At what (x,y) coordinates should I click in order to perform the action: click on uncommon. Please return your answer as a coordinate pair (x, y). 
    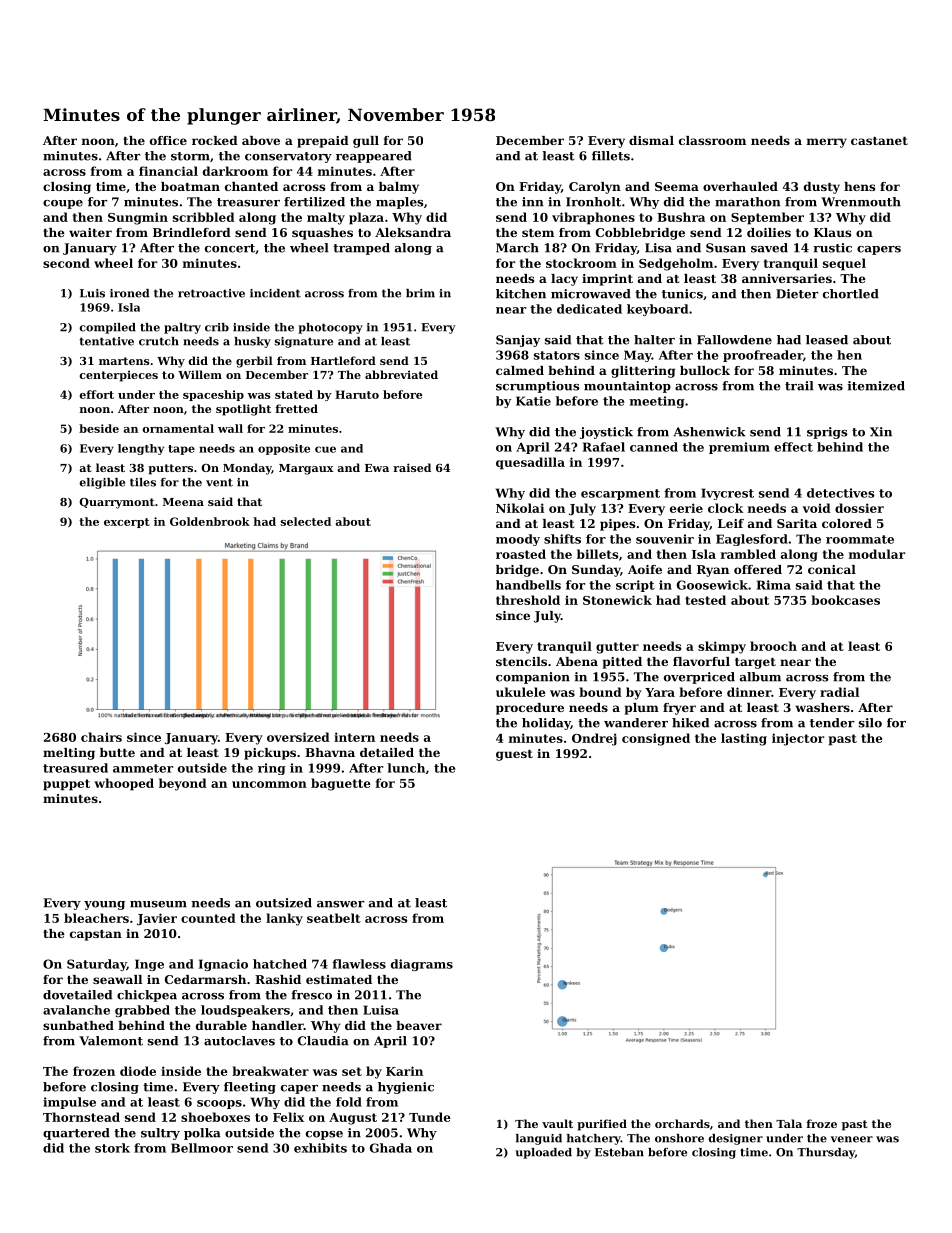
    Looking at the image, I should click on (269, 784).
